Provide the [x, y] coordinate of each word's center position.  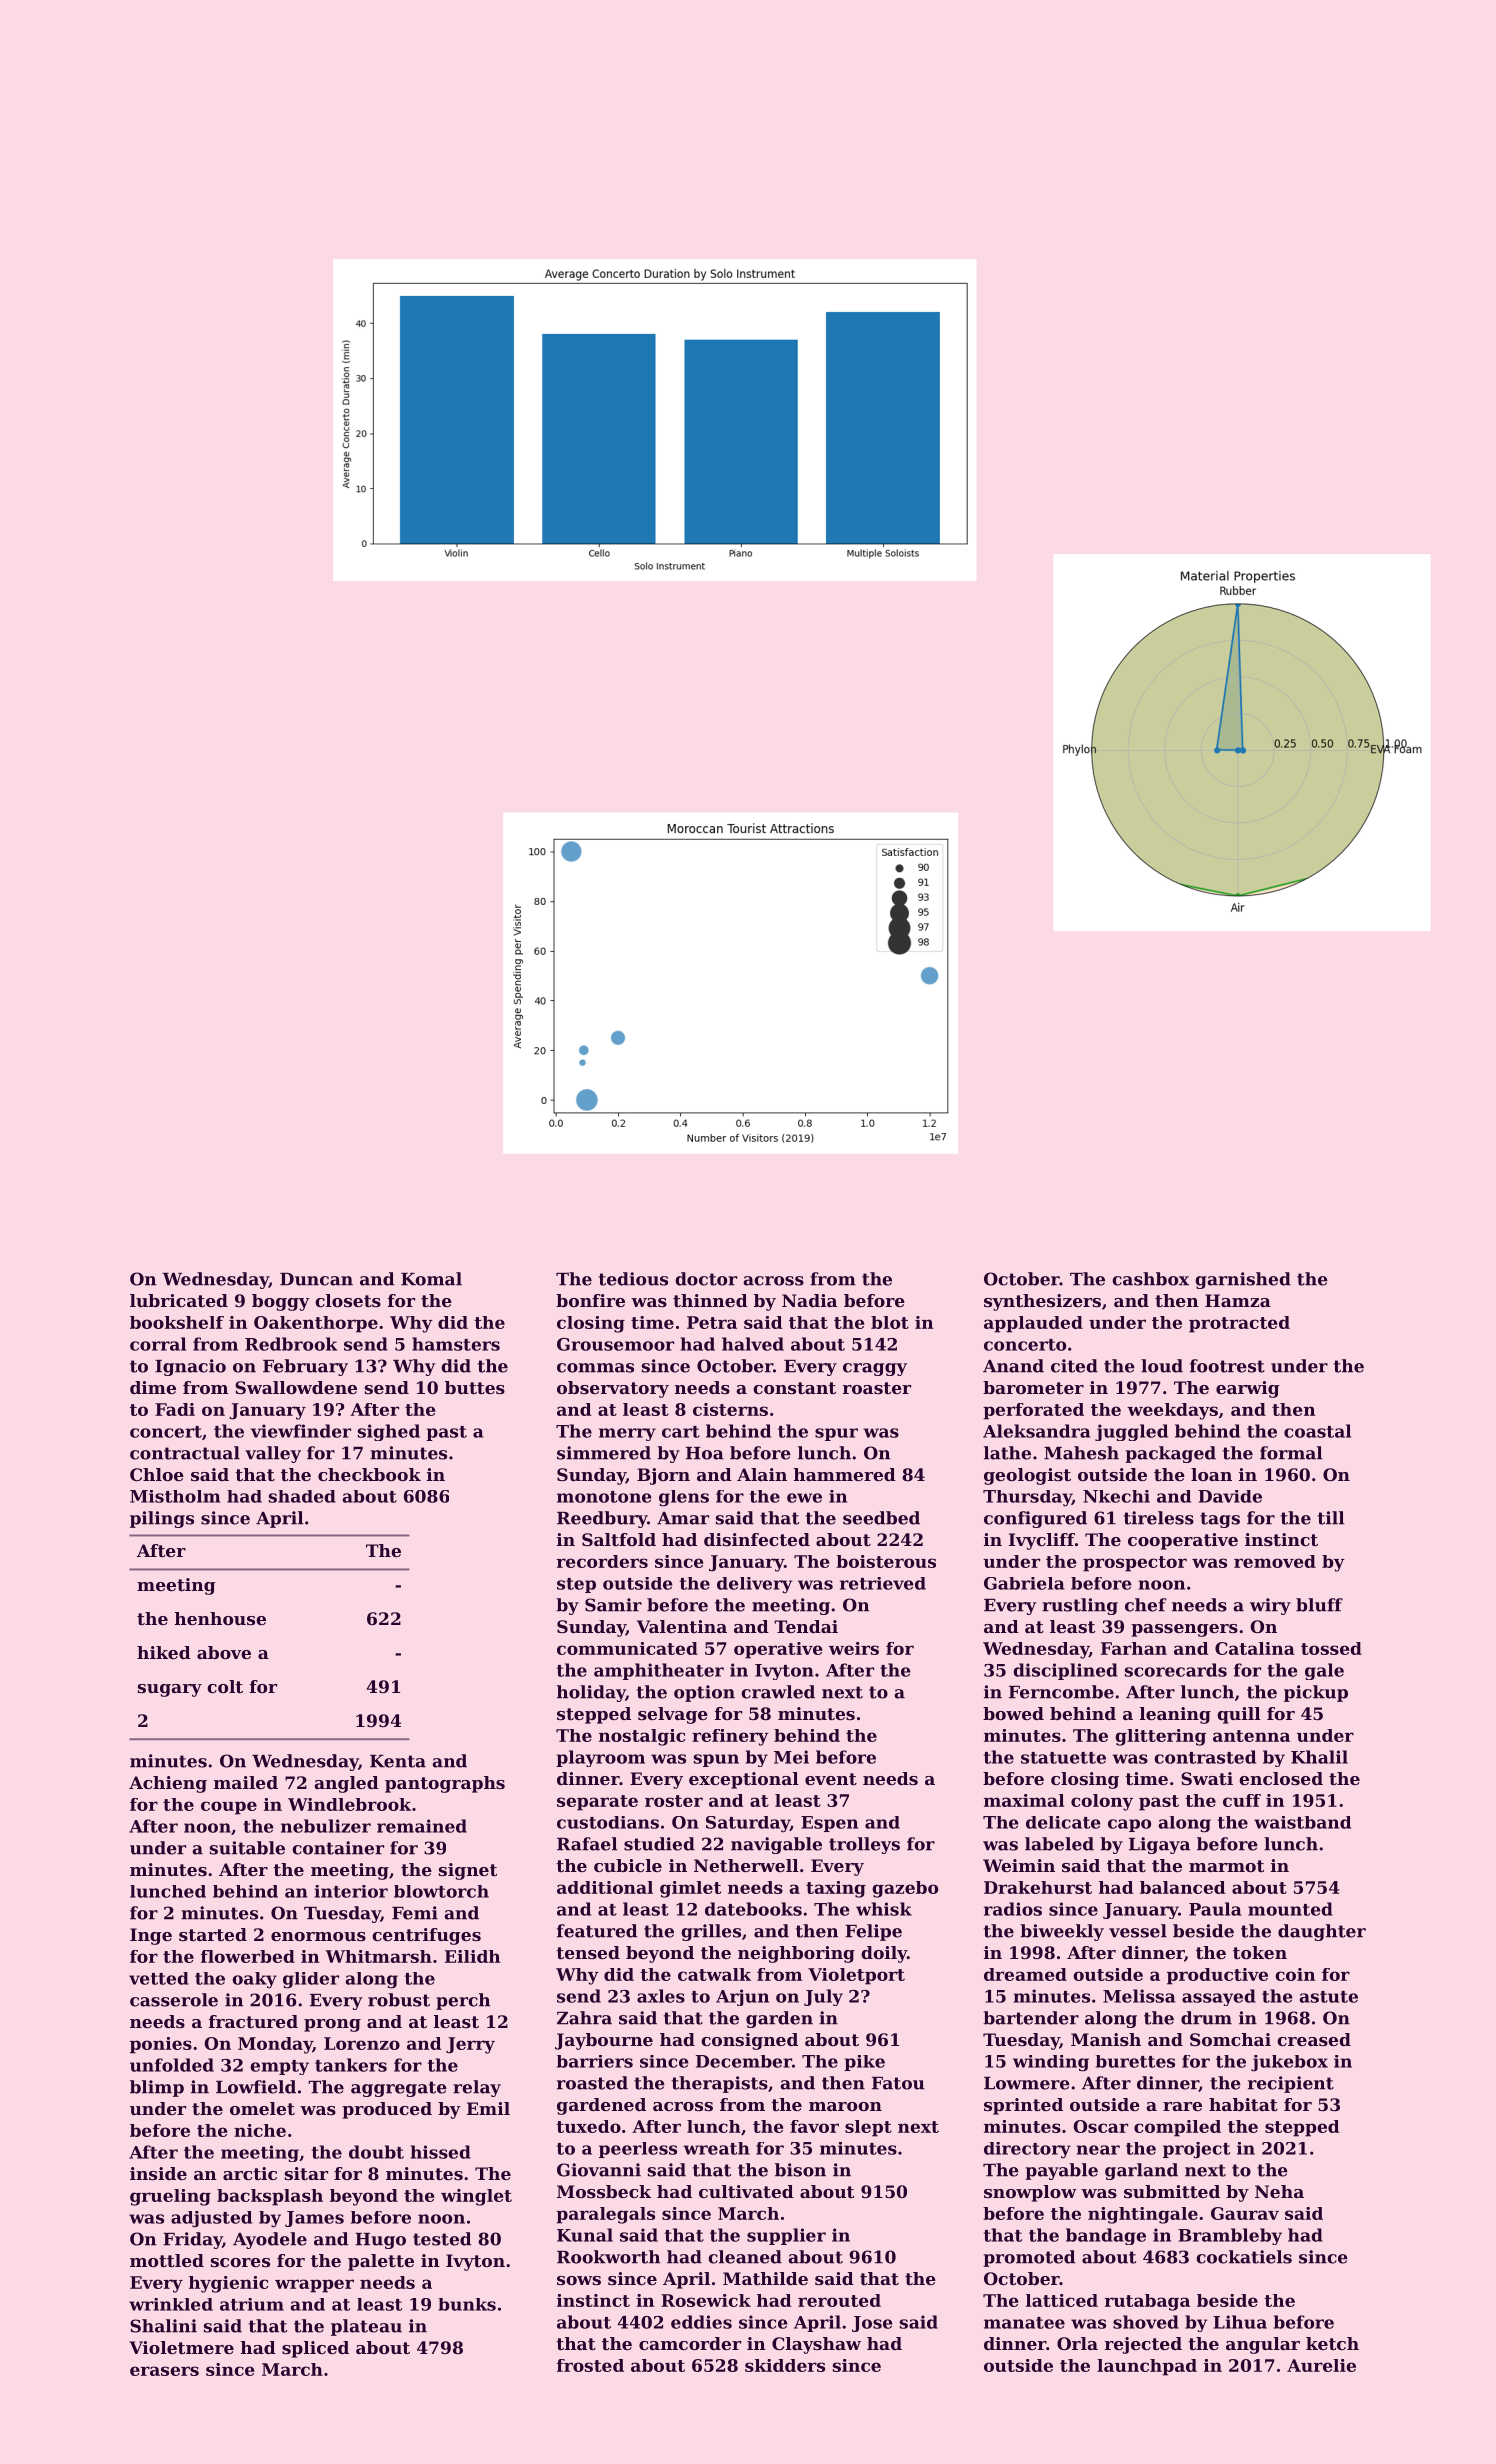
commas [595, 1368]
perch [463, 2001]
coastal [1317, 1431]
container [338, 1848]
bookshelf [177, 1322]
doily [884, 1954]
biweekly [1062, 1932]
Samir [613, 1605]
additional [605, 1887]
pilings [162, 1519]
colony [1102, 1802]
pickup [1316, 1693]
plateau [366, 2327]
